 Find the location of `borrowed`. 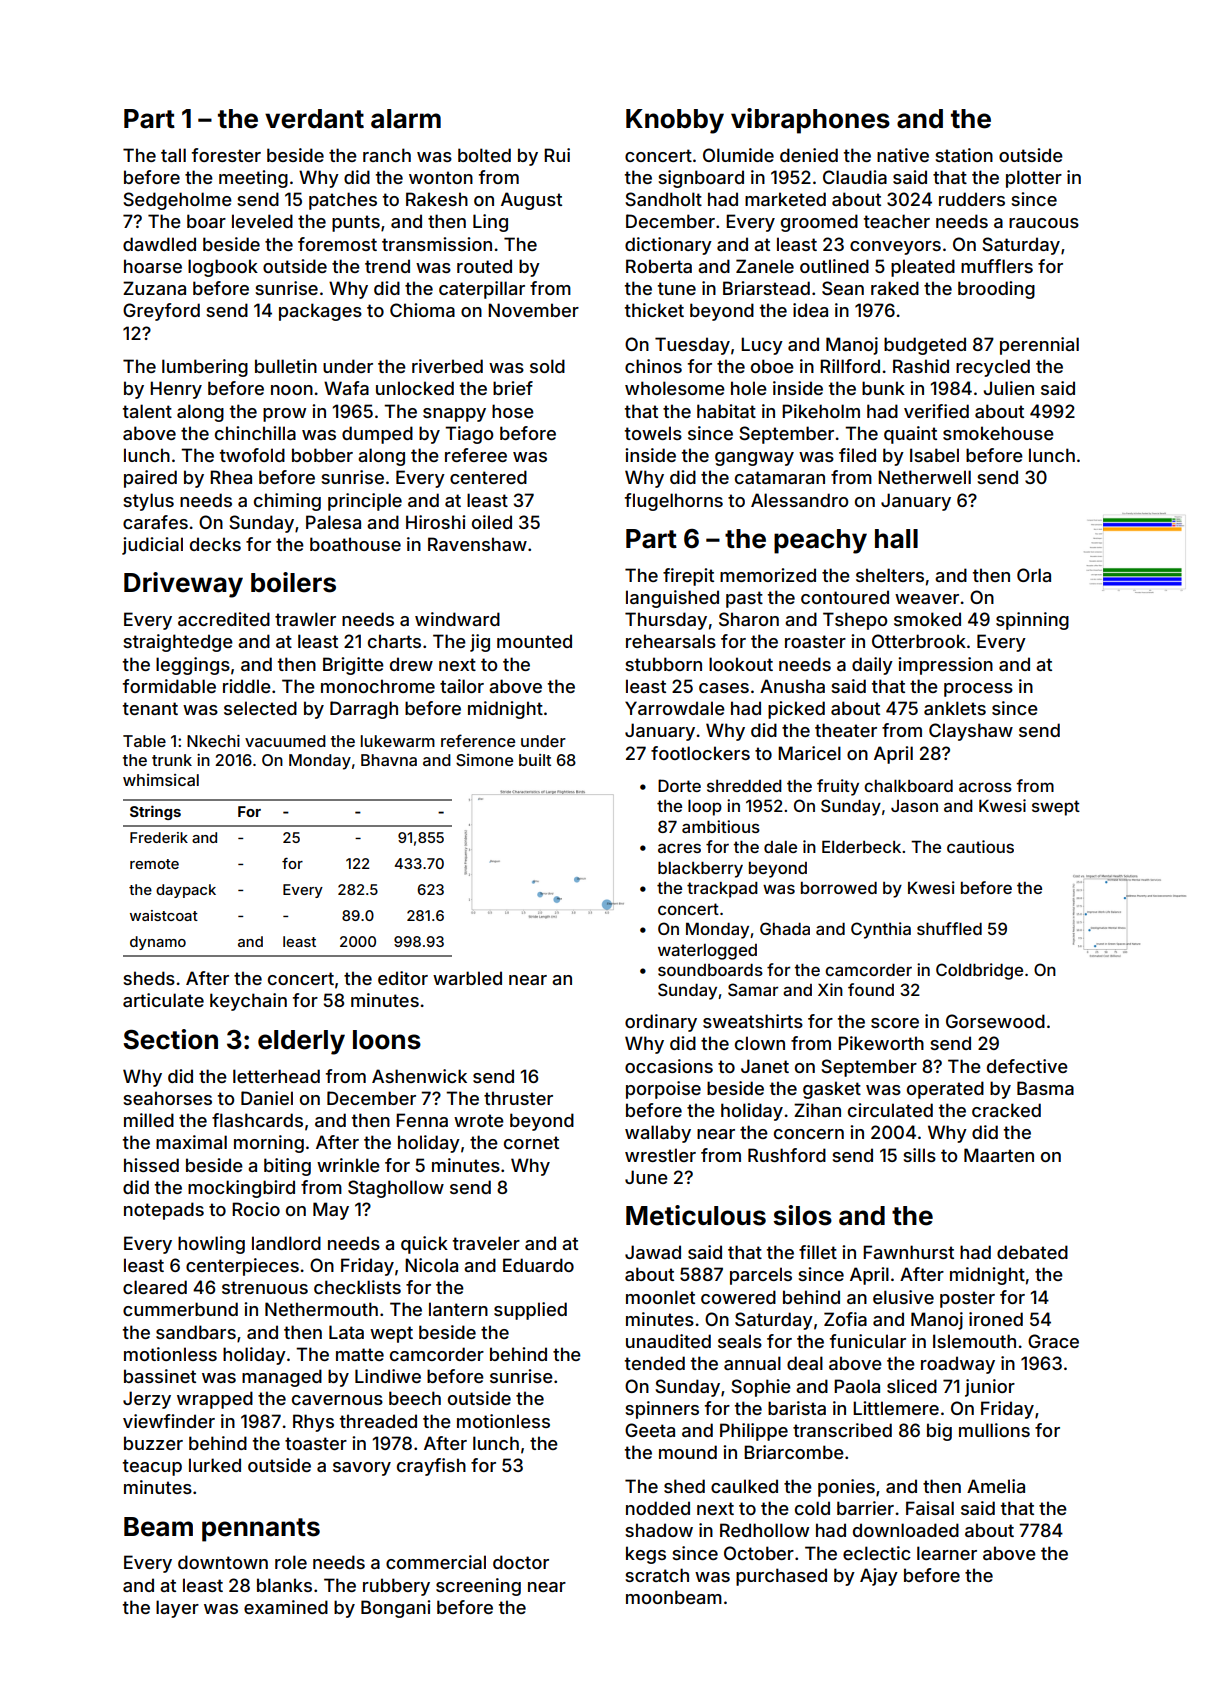

borrowed is located at coordinates (839, 888).
